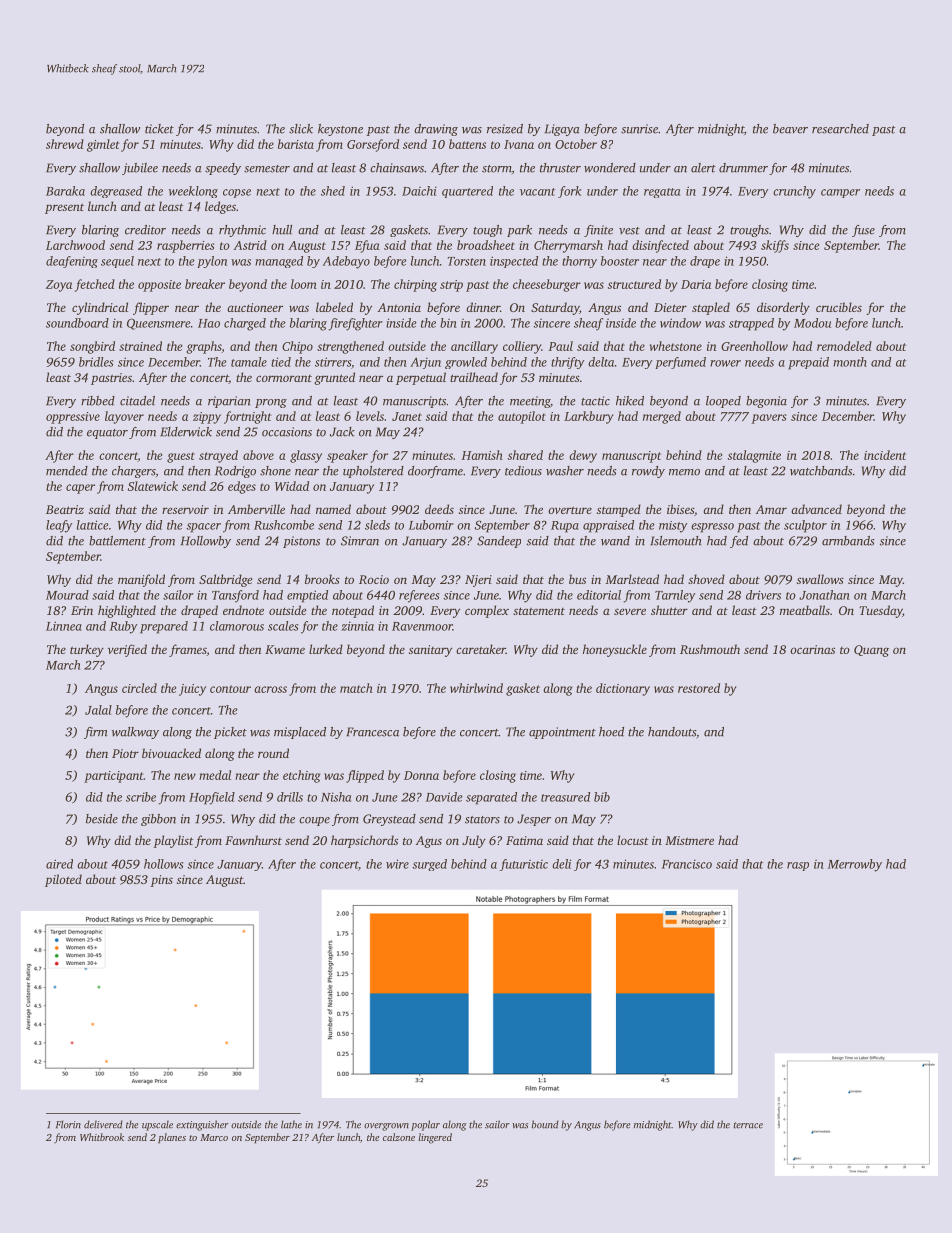 This screenshot has width=952, height=1233. Describe the element at coordinates (68, 1124) in the screenshot. I see `Florin` at that location.
